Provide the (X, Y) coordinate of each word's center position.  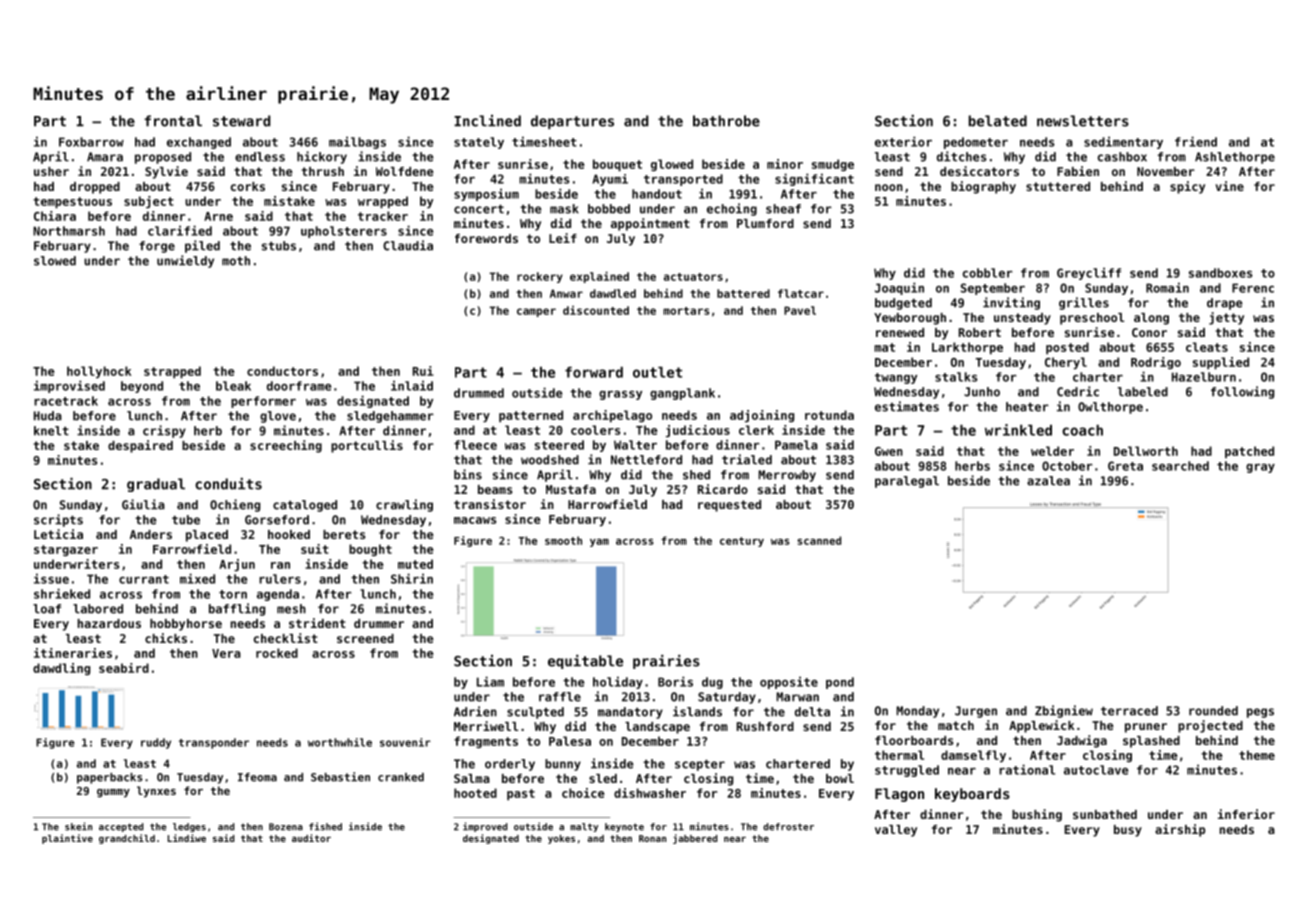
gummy (113, 793)
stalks (956, 377)
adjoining (762, 416)
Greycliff (1089, 273)
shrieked (62, 593)
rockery (540, 277)
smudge (833, 165)
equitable (585, 662)
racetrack (66, 401)
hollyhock (99, 372)
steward (241, 121)
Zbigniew (1064, 711)
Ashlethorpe (1235, 158)
